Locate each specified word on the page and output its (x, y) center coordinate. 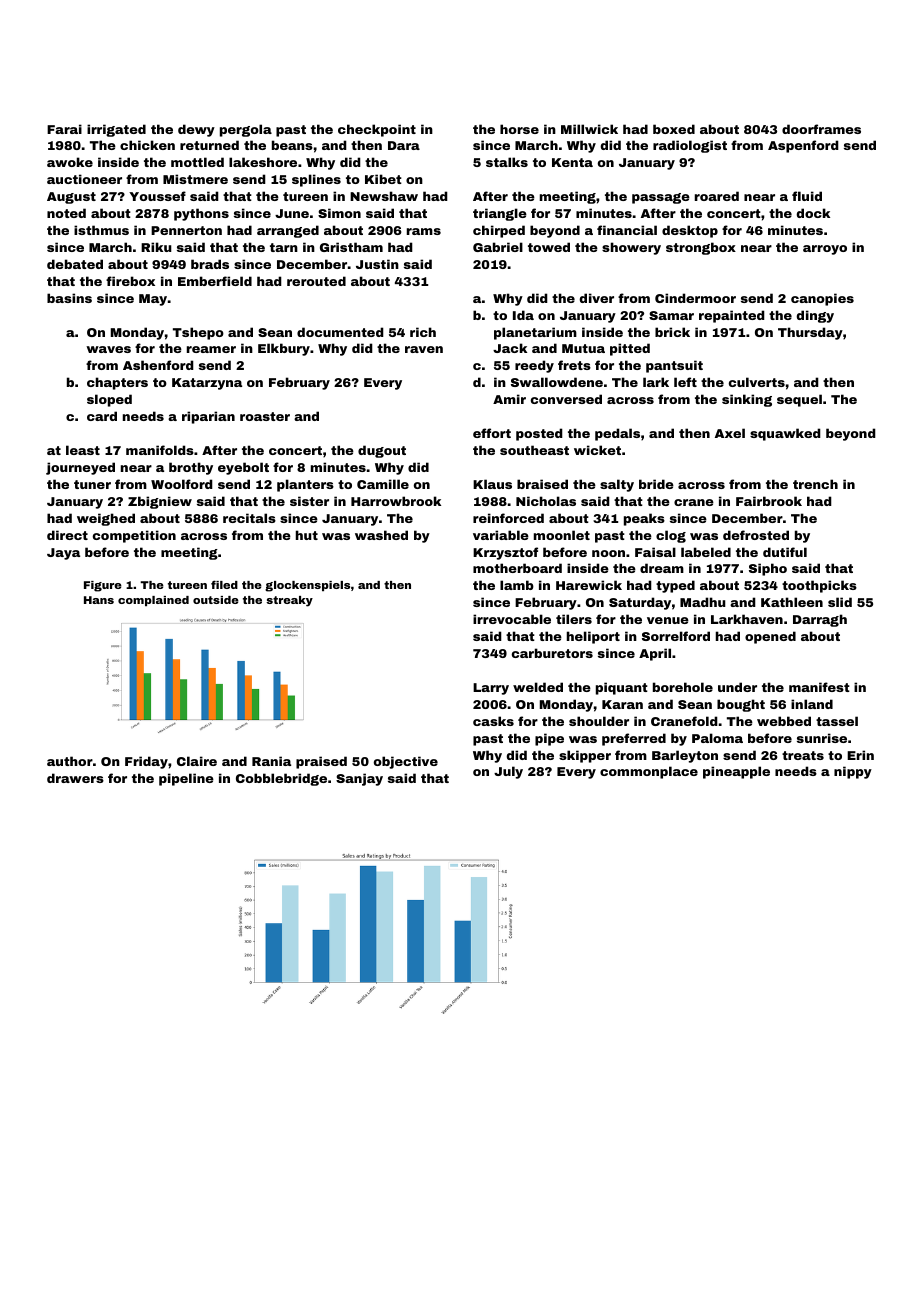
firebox (130, 281)
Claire (197, 761)
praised (321, 762)
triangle (500, 214)
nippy (853, 772)
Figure (103, 586)
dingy (815, 316)
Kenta (572, 162)
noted (66, 213)
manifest (819, 687)
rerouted (316, 281)
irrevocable (512, 619)
